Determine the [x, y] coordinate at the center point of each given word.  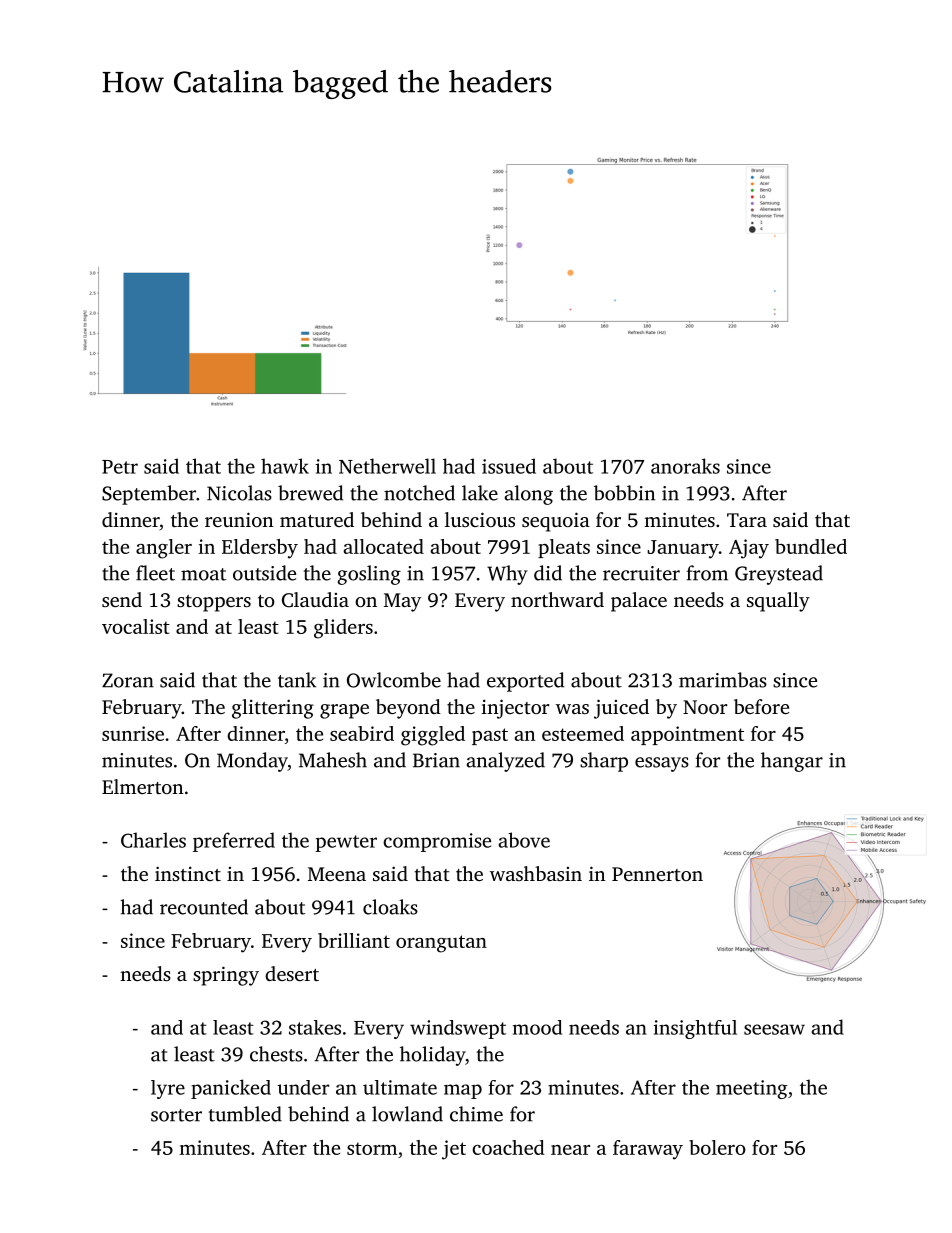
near [570, 1150]
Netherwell [387, 466]
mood [537, 1027]
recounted [204, 907]
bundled [811, 546]
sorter [176, 1115]
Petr [120, 467]
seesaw [774, 1029]
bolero [717, 1147]
